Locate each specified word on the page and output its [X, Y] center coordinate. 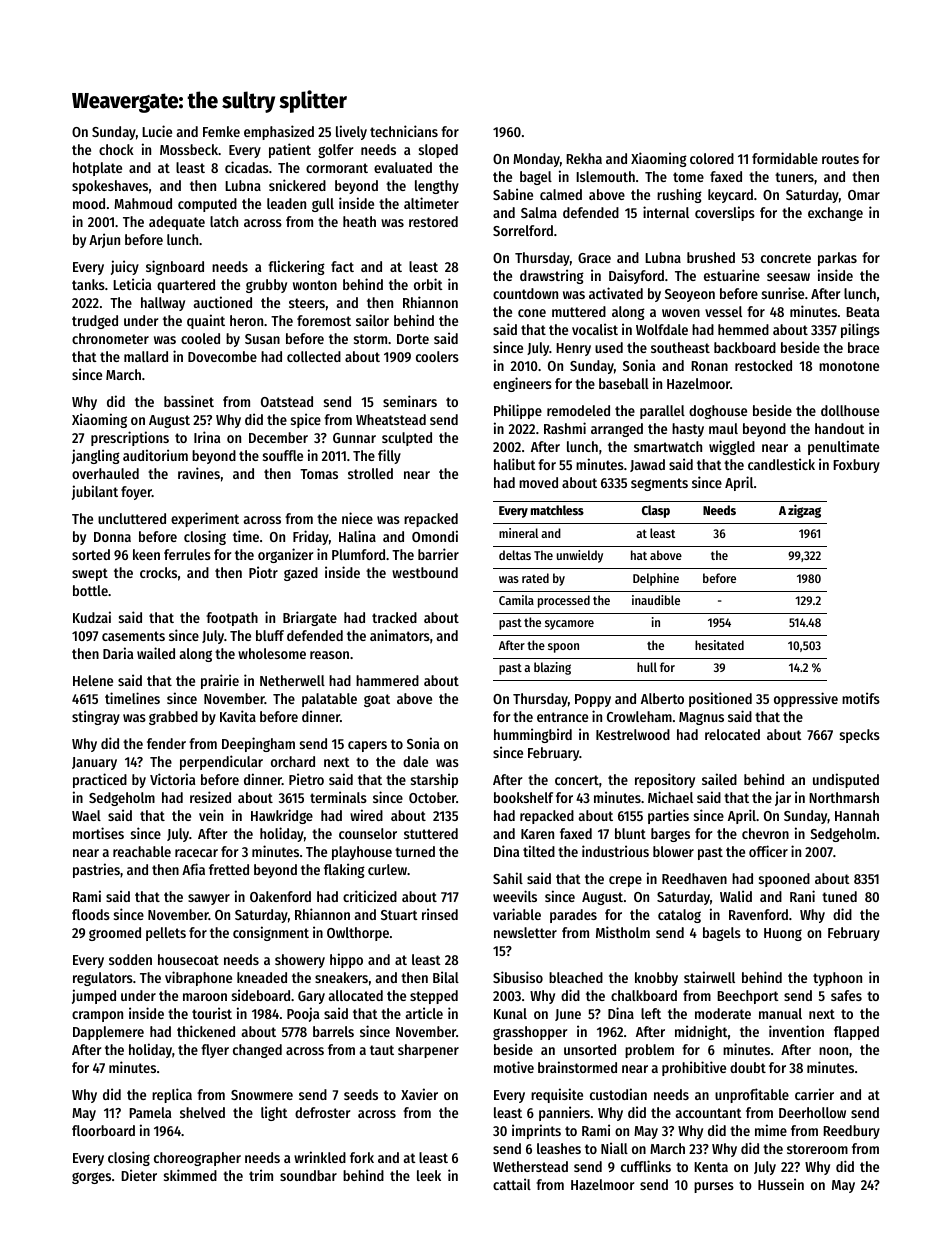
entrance [562, 717]
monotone [849, 366]
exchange [835, 214]
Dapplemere [108, 1033]
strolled [370, 473]
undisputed [846, 780]
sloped [438, 151]
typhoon [837, 979]
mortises [98, 833]
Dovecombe [222, 356]
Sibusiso [518, 977]
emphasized [279, 132]
